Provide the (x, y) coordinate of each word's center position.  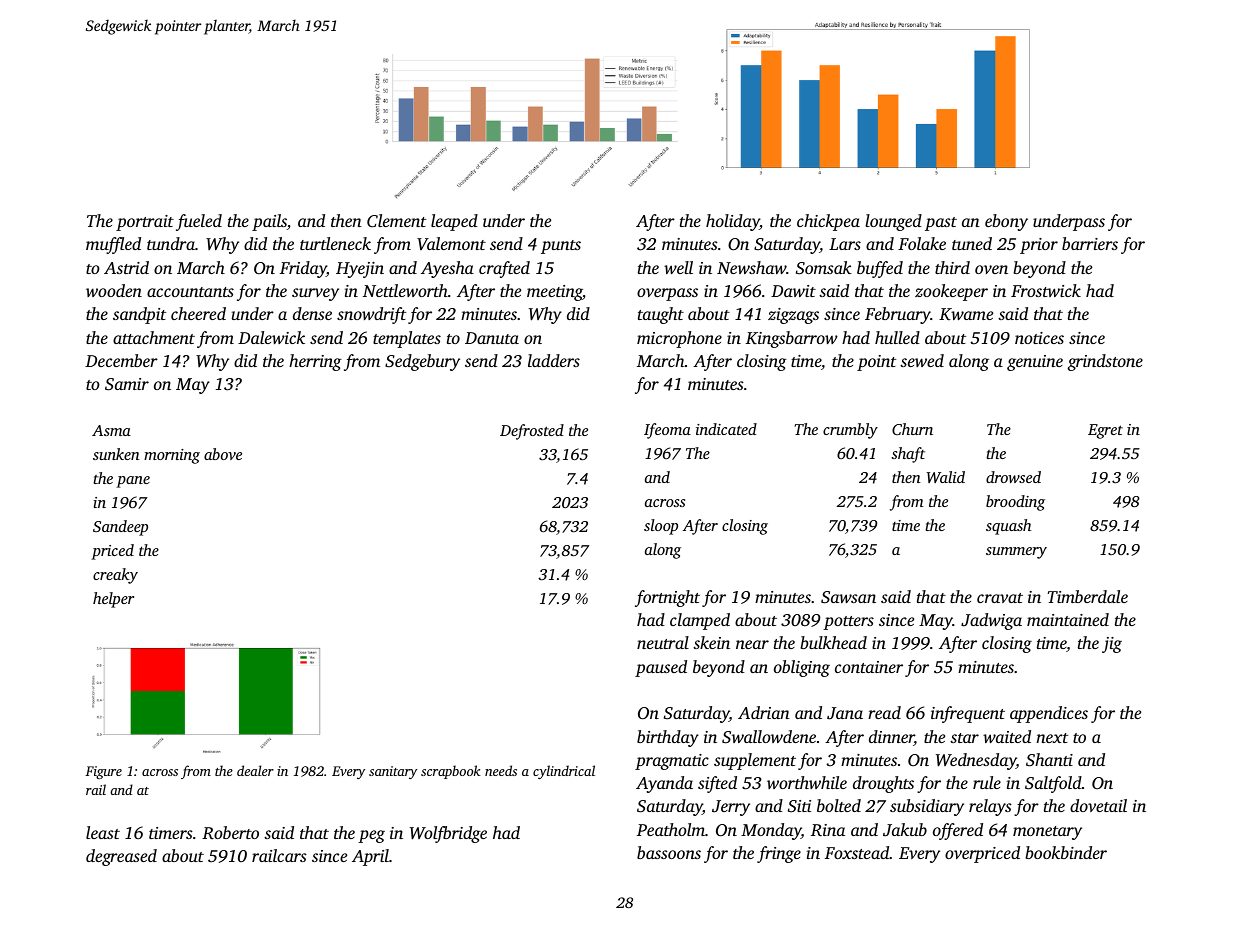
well (678, 267)
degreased (121, 857)
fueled (199, 222)
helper (113, 600)
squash (1008, 527)
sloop (661, 527)
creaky (115, 576)
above (223, 454)
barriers (1090, 243)
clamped (700, 621)
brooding (1015, 503)
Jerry (731, 808)
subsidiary (927, 807)
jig (1112, 645)
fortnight (667, 598)
